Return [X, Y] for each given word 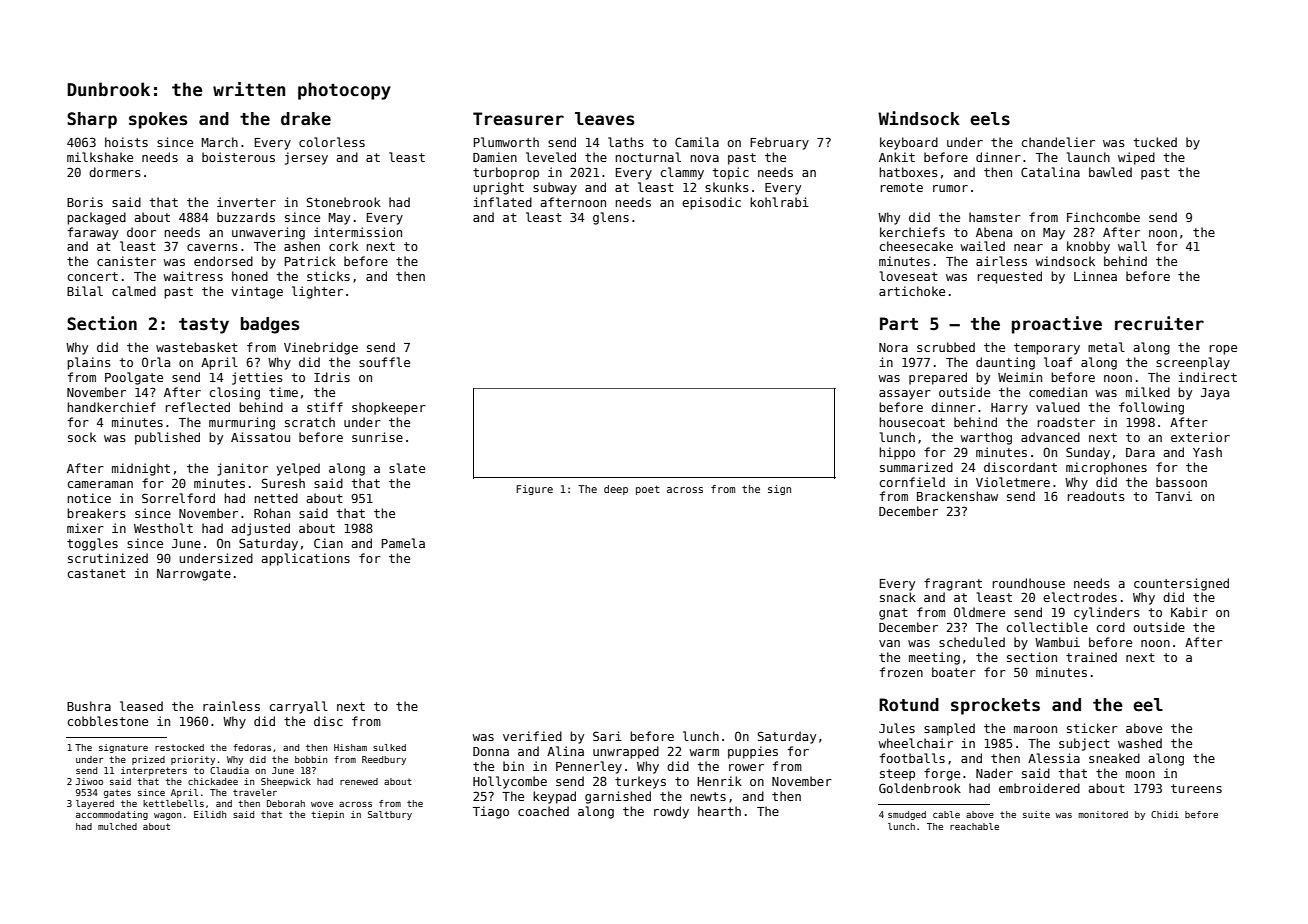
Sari [607, 736]
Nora [893, 347]
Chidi [1165, 814]
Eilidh [210, 814]
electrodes [1080, 597]
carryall [299, 707]
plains [89, 363]
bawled [1110, 172]
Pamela [403, 543]
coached [543, 811]
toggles [92, 544]
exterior [1200, 437]
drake [306, 119]
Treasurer [518, 119]
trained [1091, 657]
